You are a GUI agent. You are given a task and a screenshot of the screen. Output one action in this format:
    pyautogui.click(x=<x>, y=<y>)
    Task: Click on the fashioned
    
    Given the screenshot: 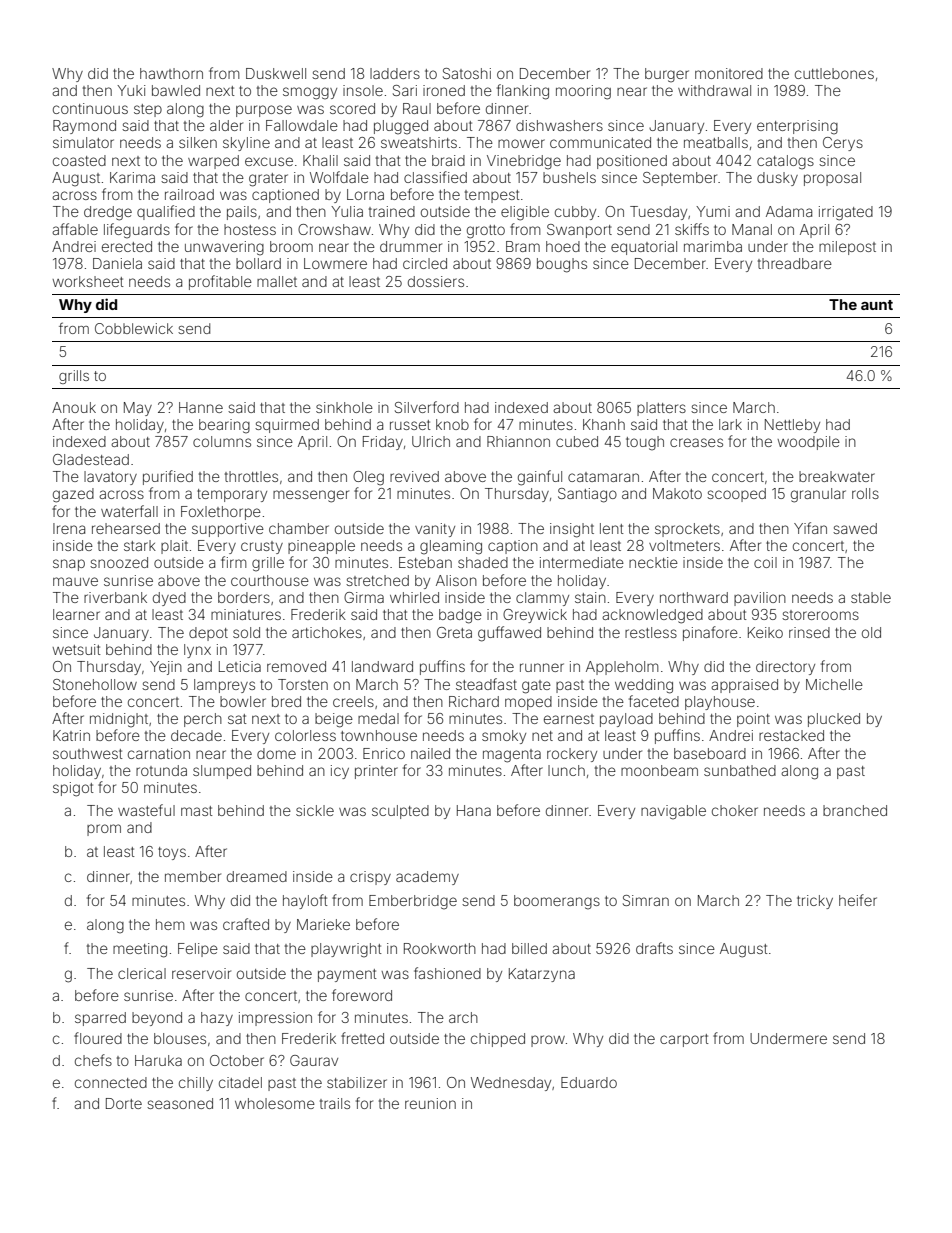 What is the action you would take?
    pyautogui.click(x=447, y=973)
